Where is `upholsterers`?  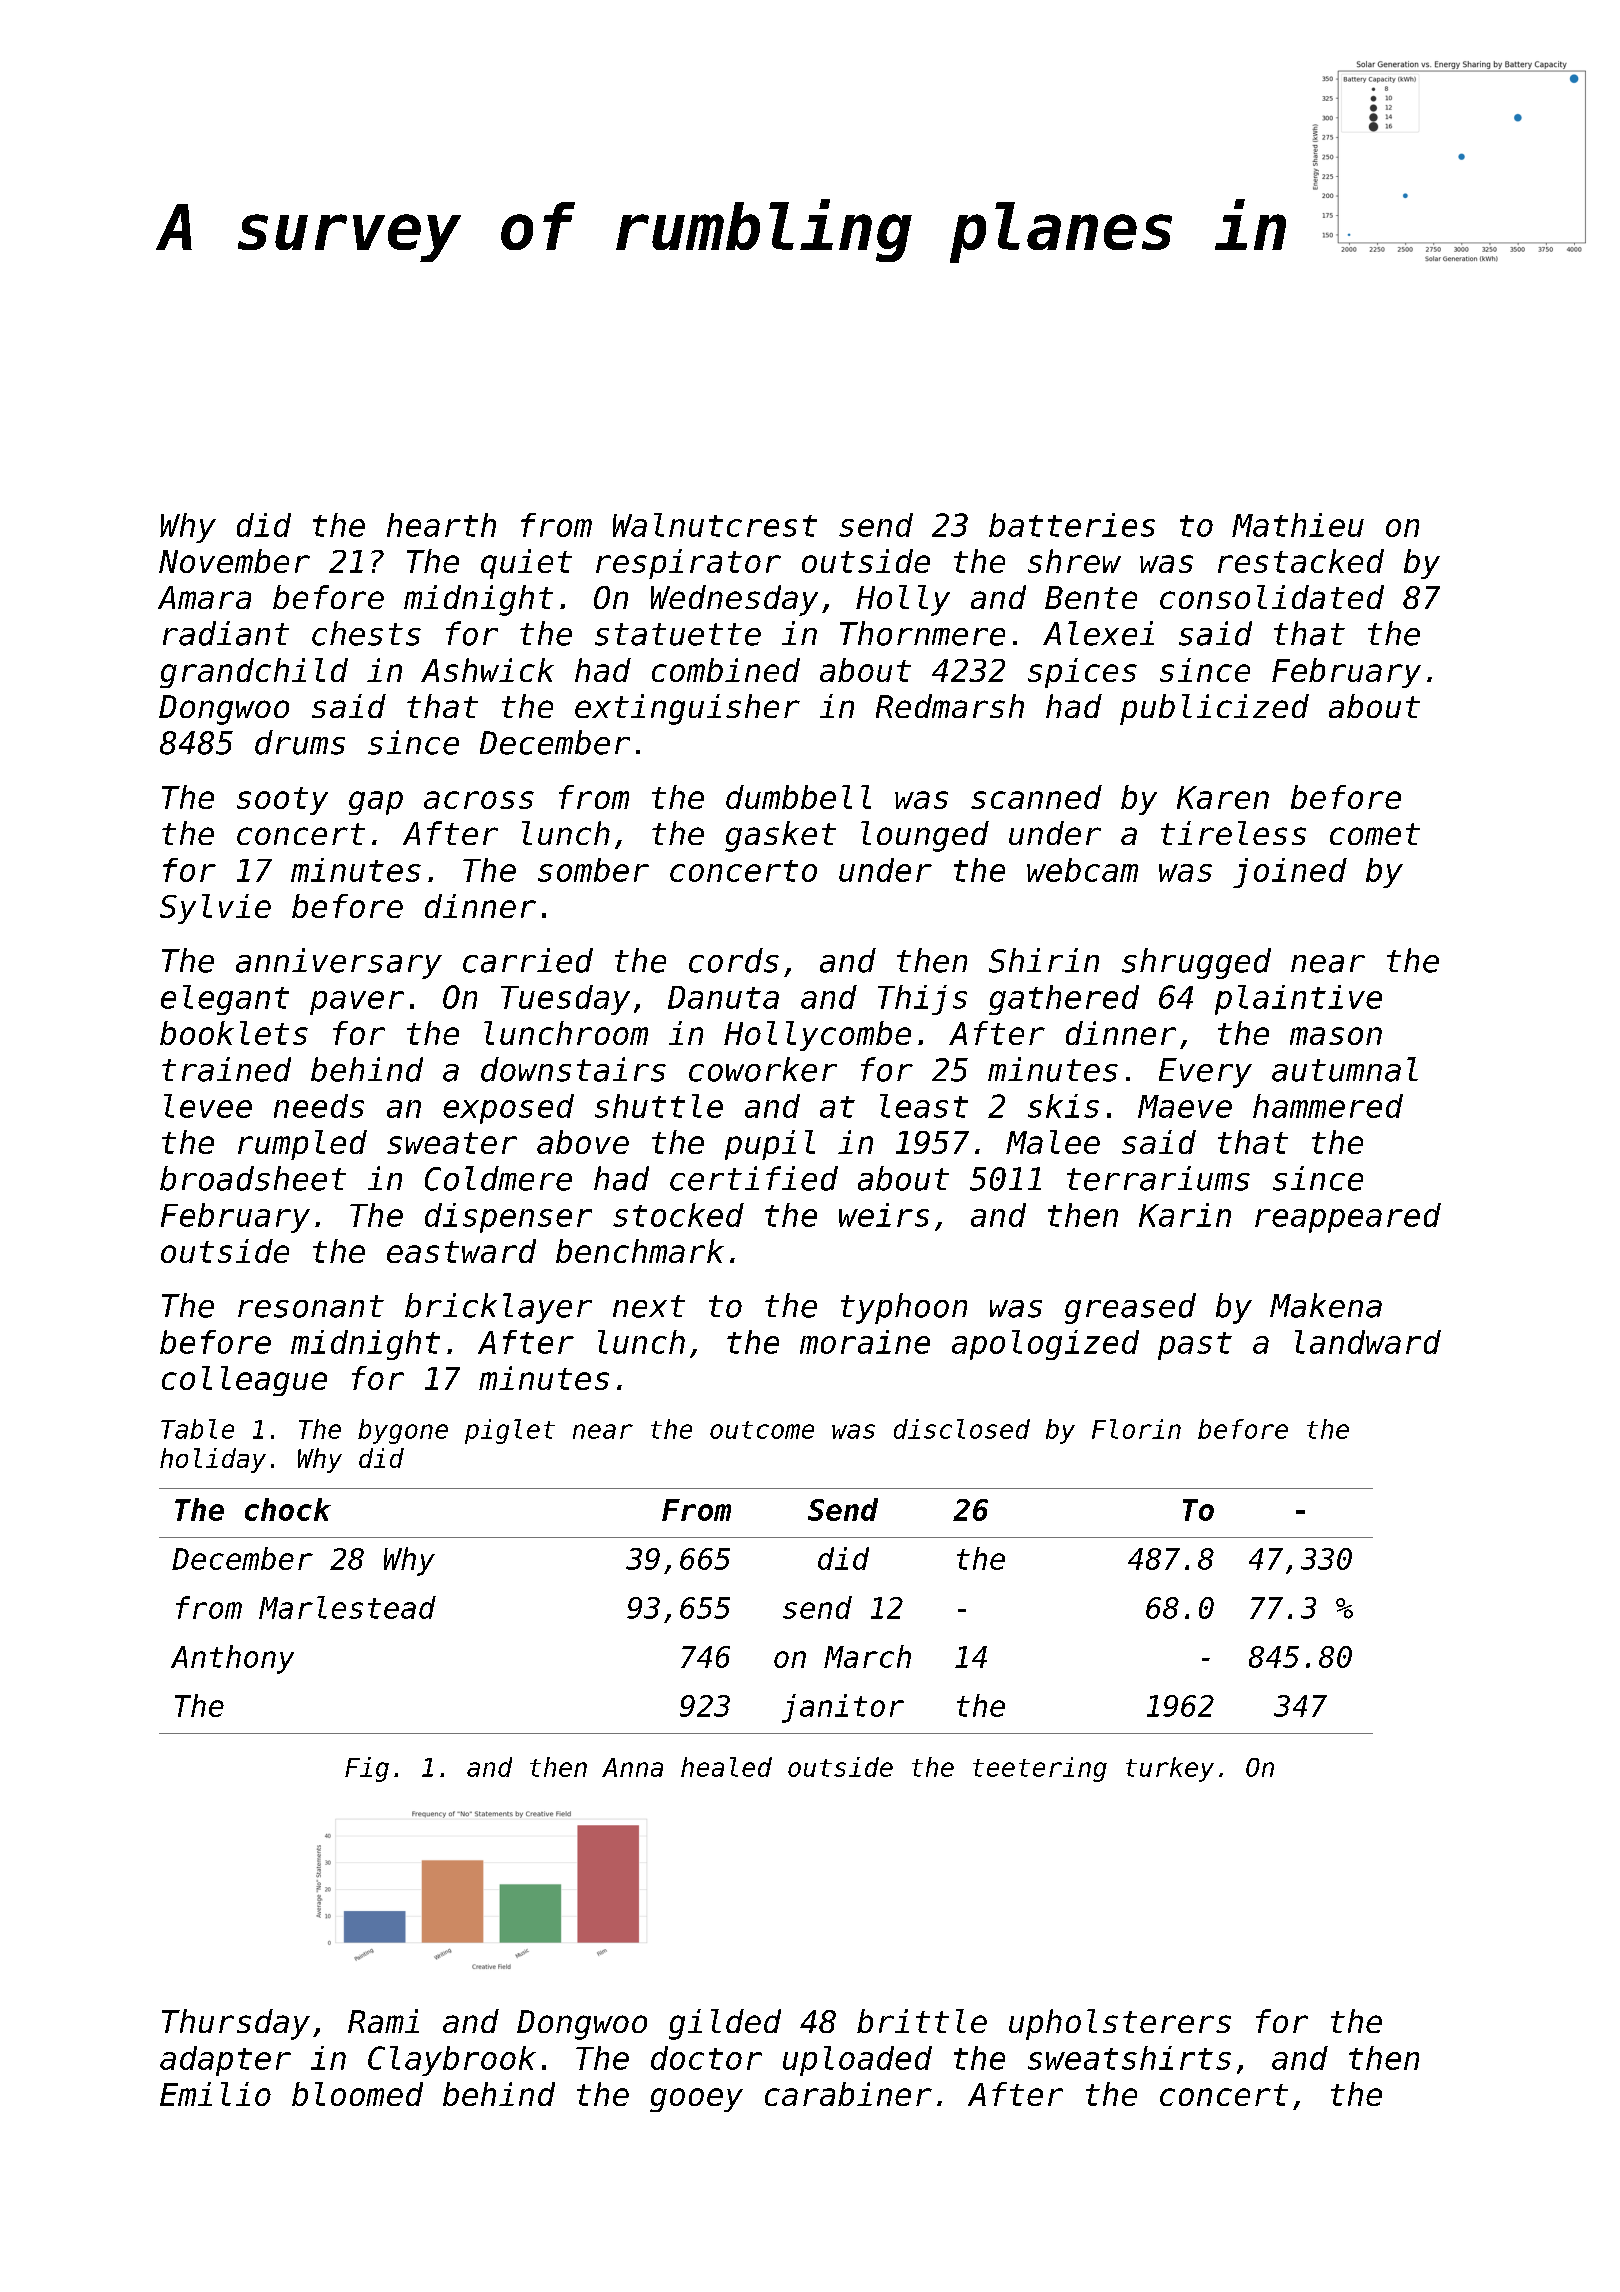
upholsterers is located at coordinates (1120, 2024).
